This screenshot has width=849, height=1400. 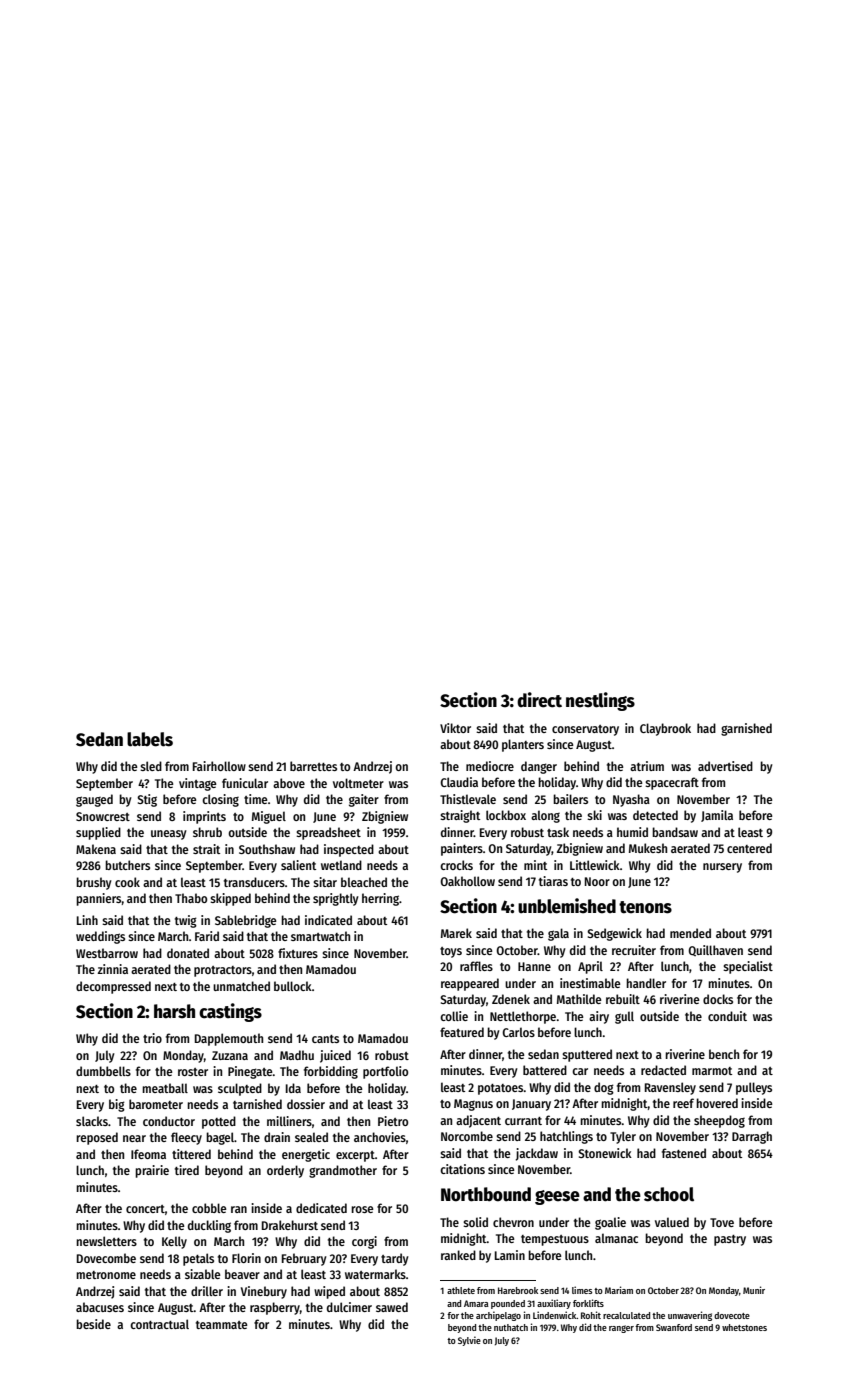 What do you see at coordinates (293, 986) in the screenshot?
I see `bullock` at bounding box center [293, 986].
